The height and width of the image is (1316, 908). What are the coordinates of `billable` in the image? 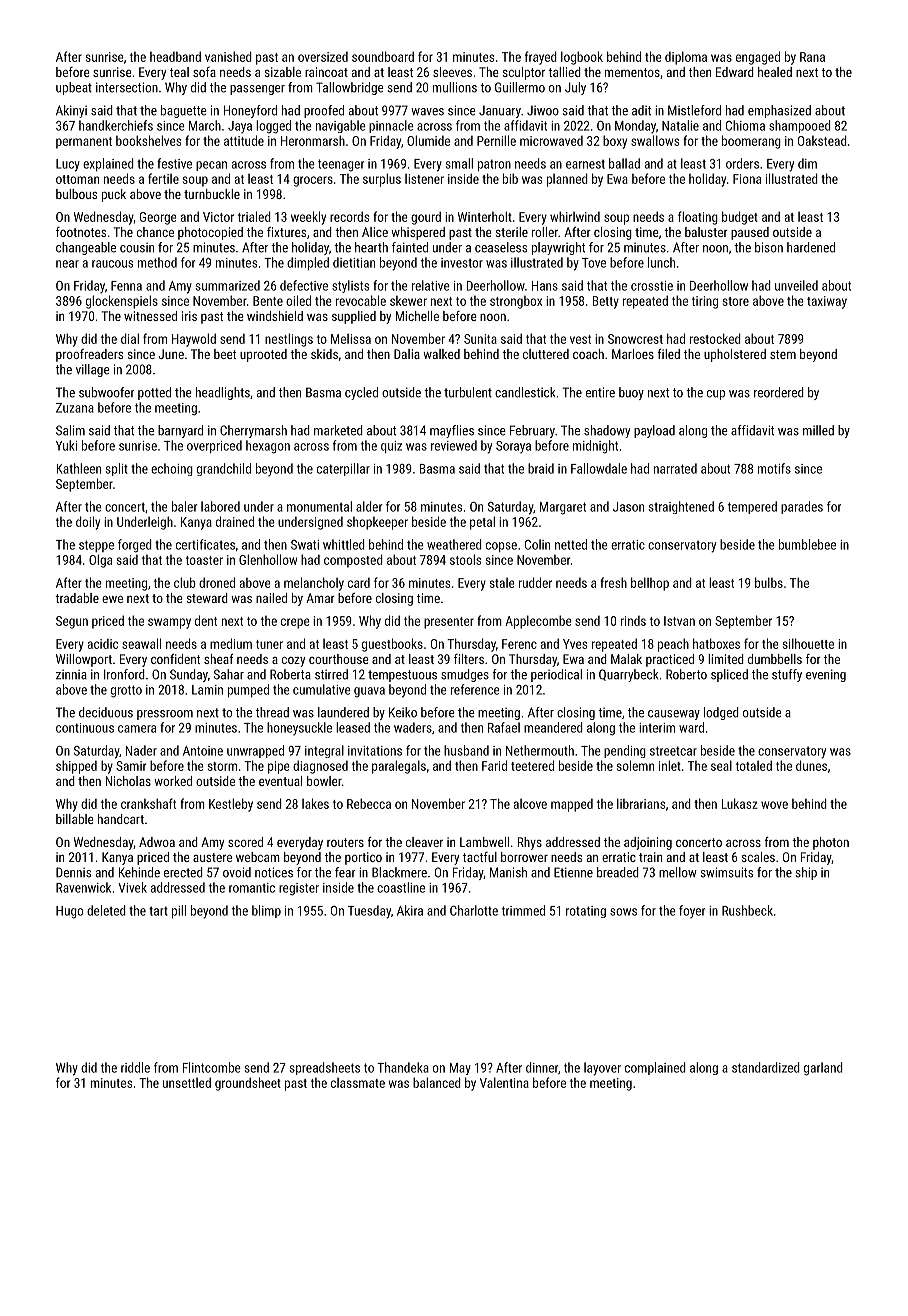 It's located at (75, 819).
